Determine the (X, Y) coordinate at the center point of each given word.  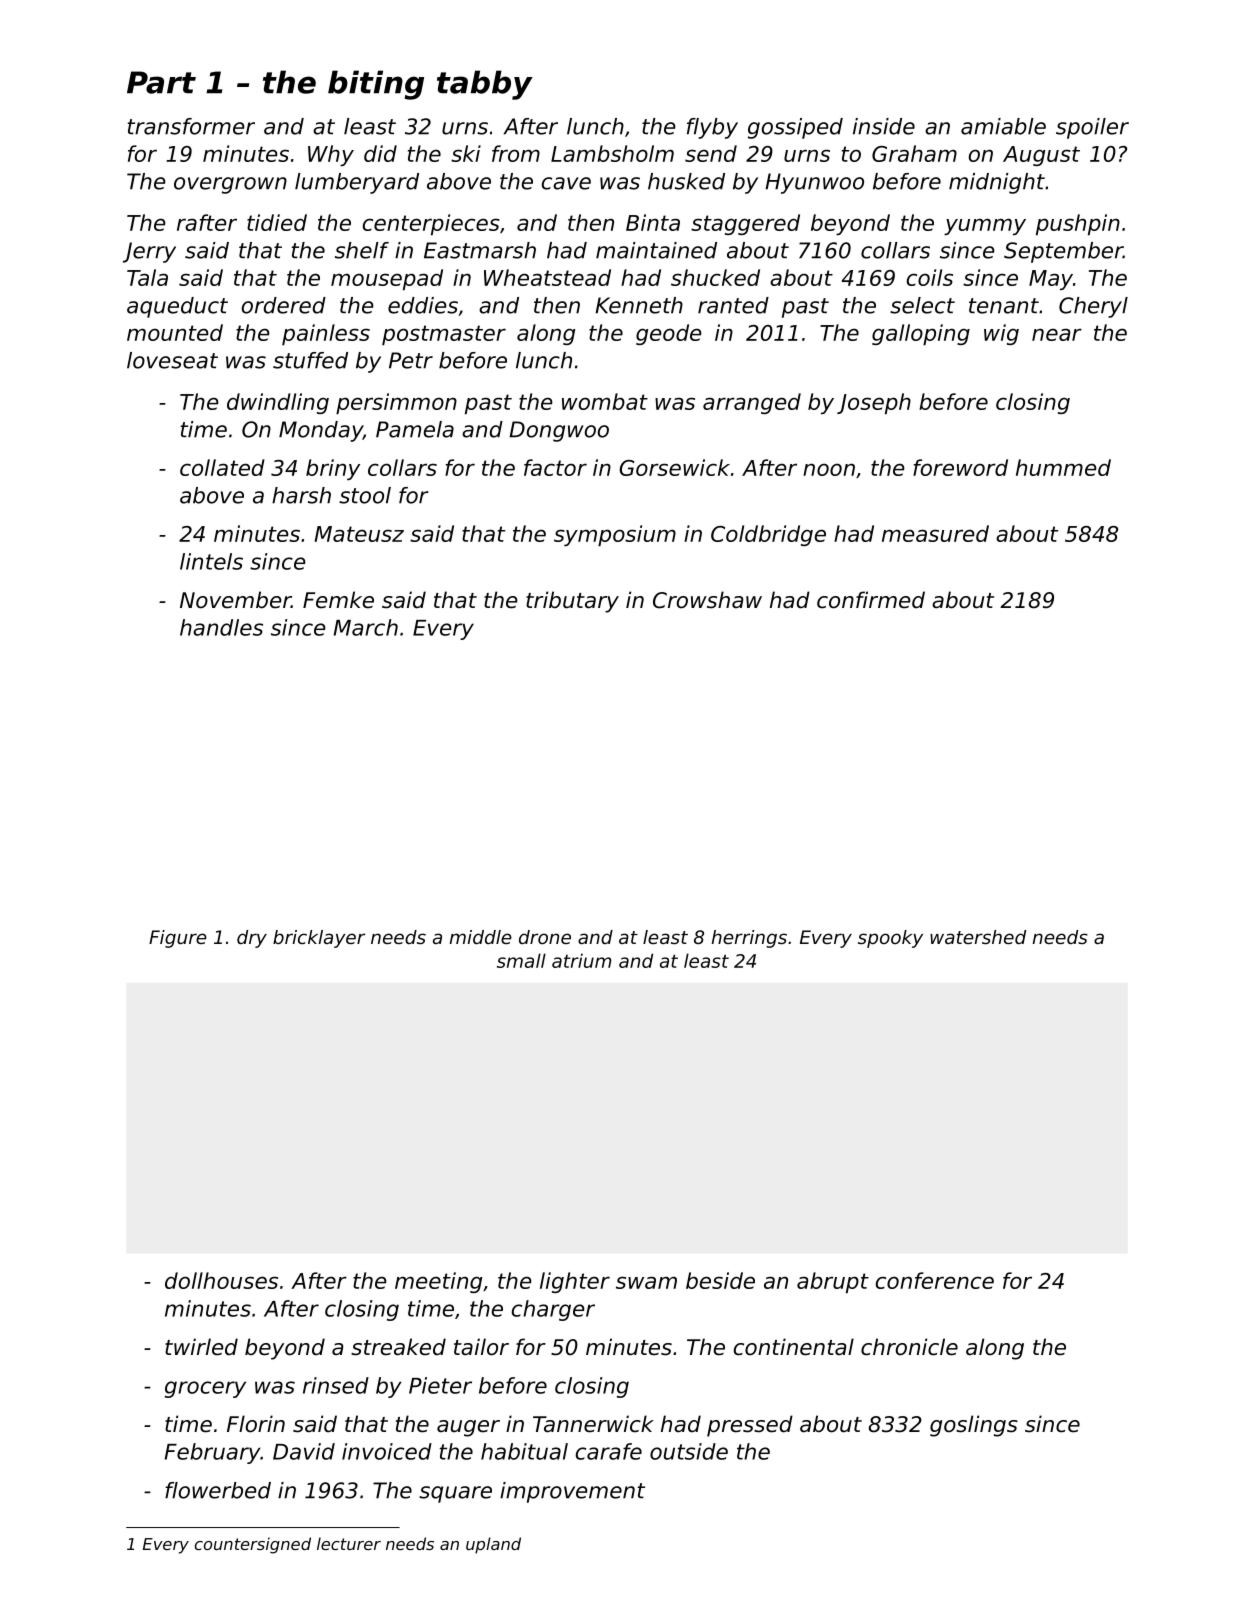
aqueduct (177, 307)
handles (221, 627)
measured (935, 533)
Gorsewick (674, 467)
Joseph (874, 403)
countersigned (253, 1545)
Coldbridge (768, 535)
